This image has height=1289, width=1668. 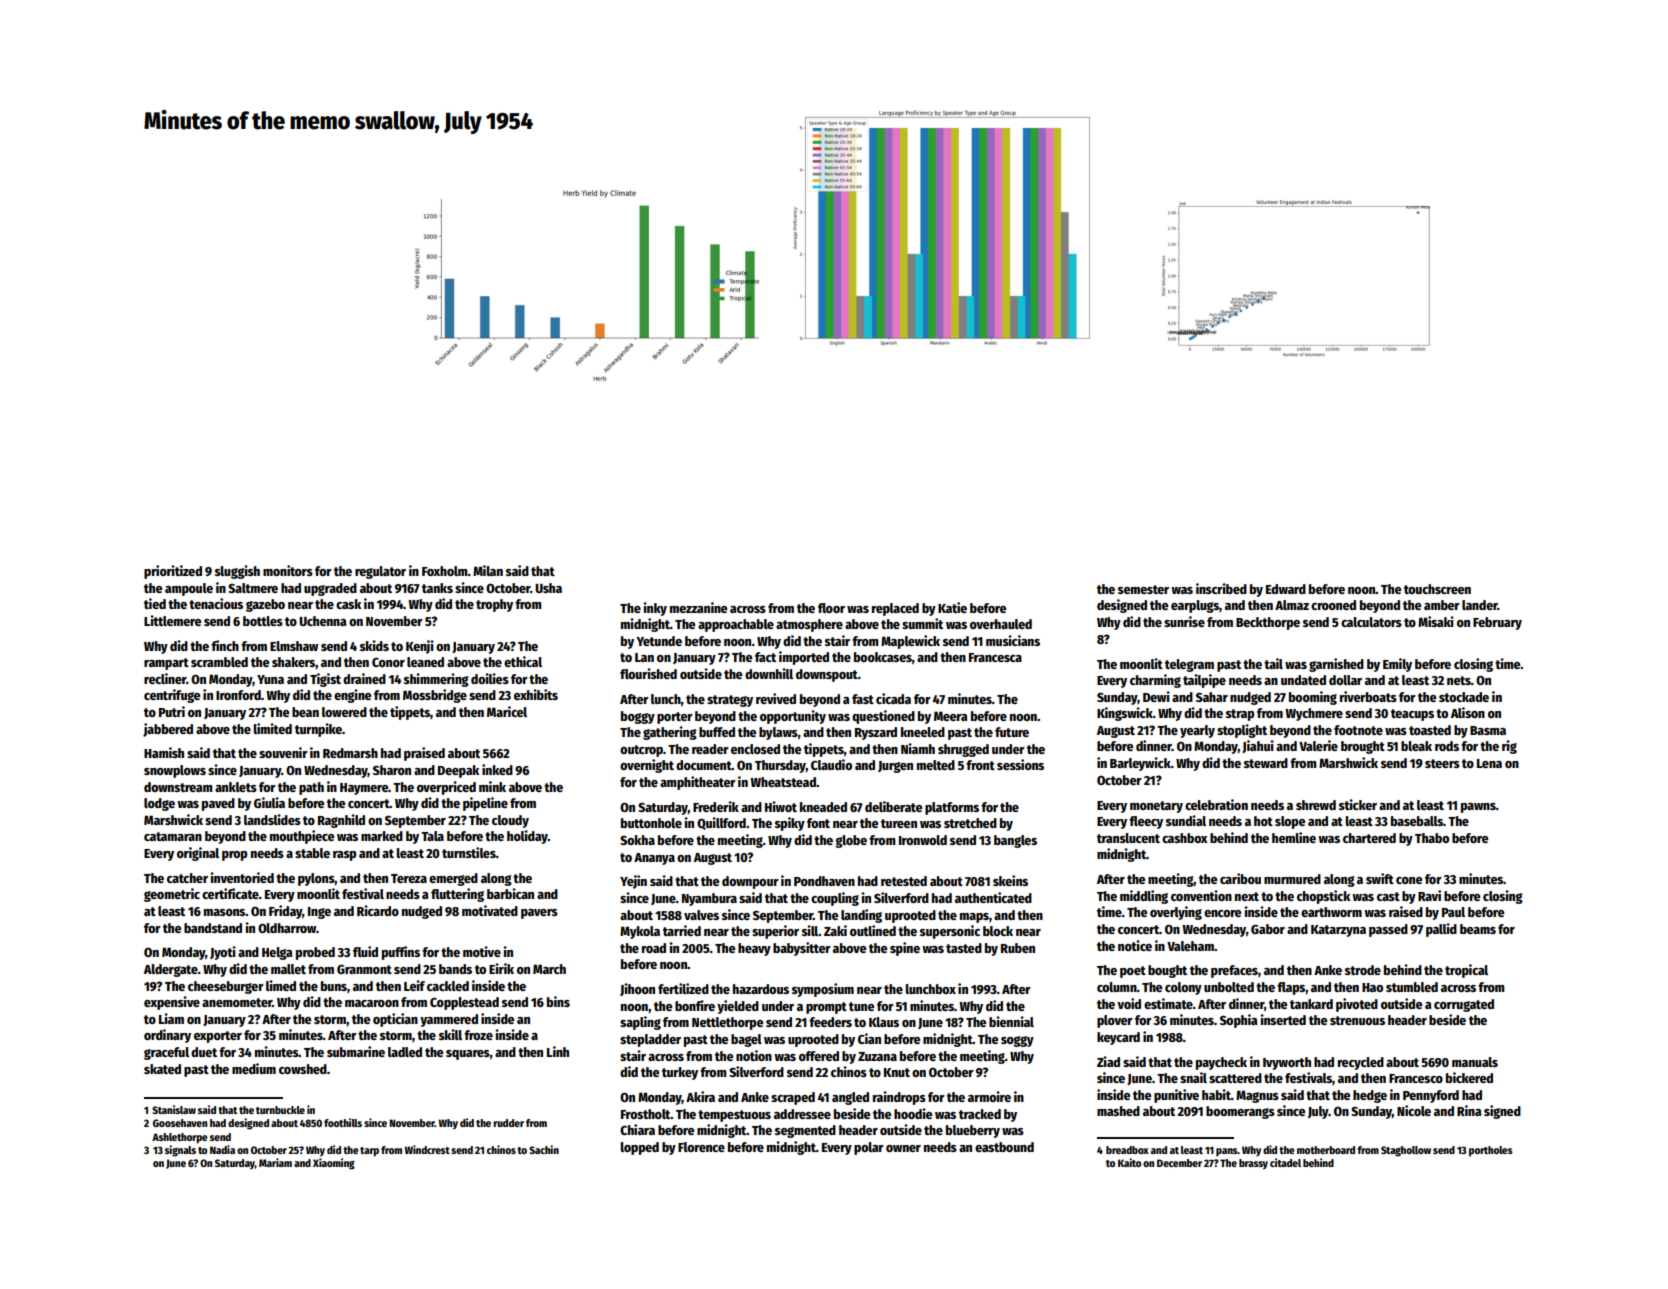 What do you see at coordinates (488, 570) in the image?
I see `Milan` at bounding box center [488, 570].
